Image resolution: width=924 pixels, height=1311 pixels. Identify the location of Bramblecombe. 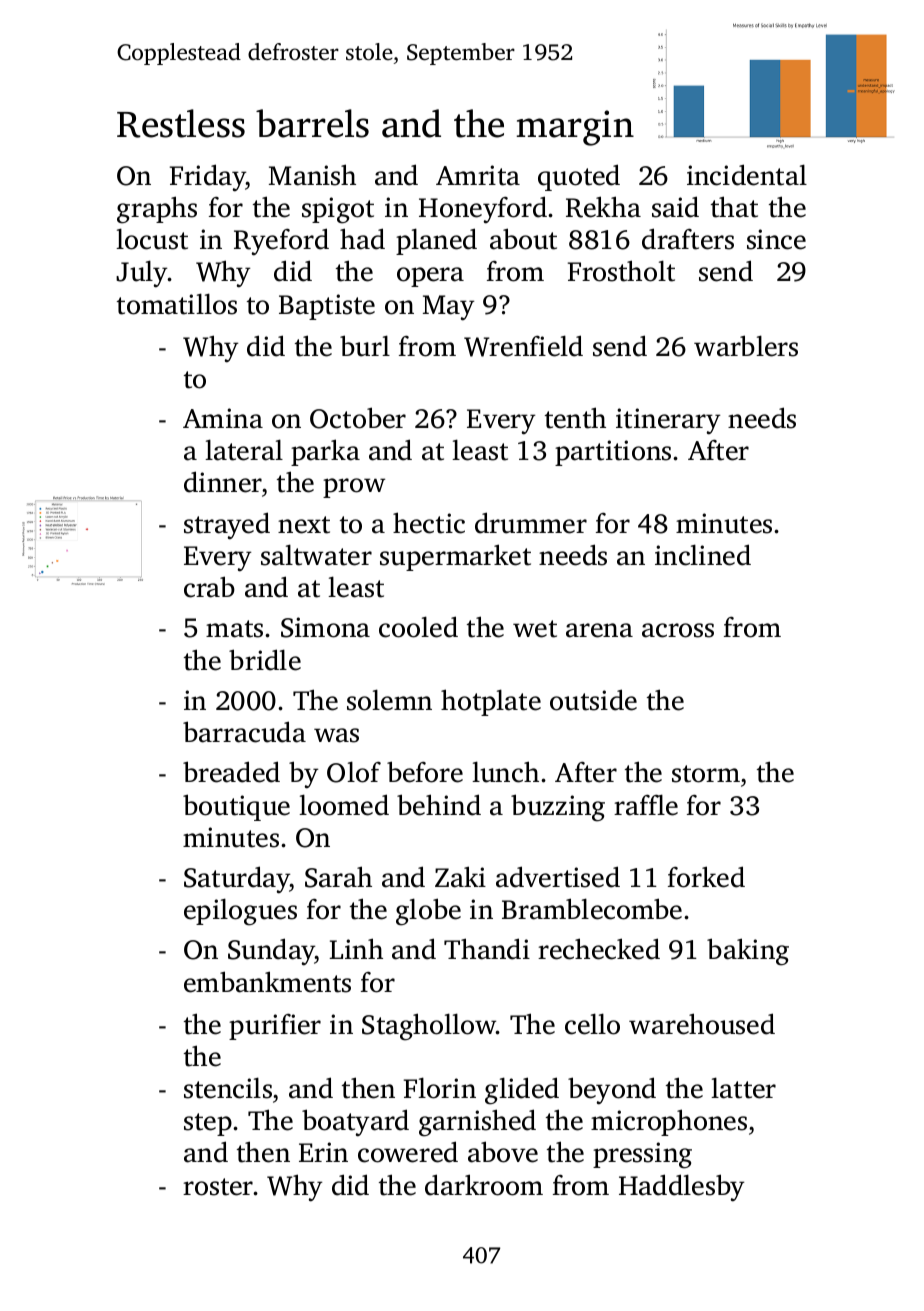
(592, 909).
